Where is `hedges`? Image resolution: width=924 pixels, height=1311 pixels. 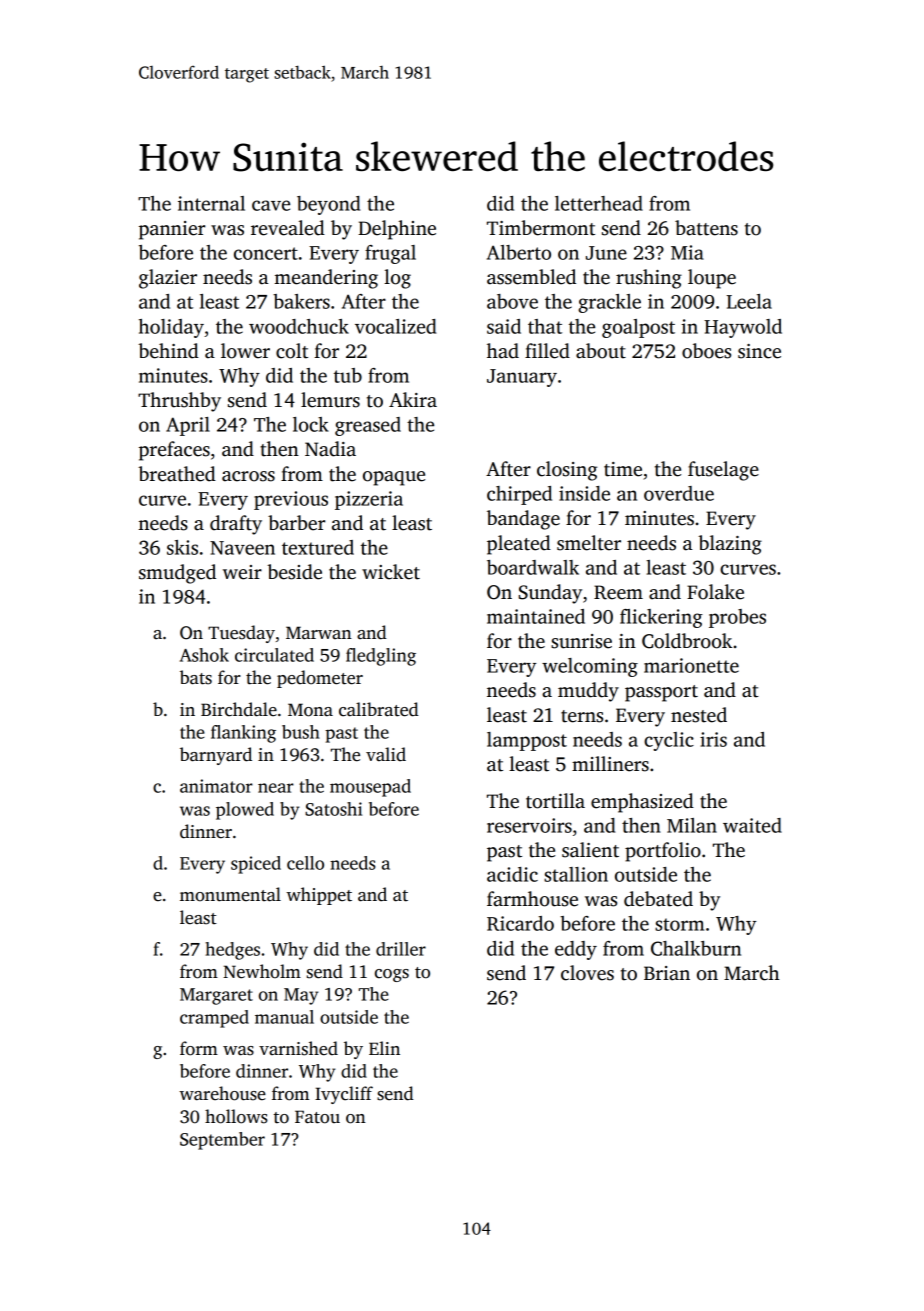
hedges is located at coordinates (232, 951).
